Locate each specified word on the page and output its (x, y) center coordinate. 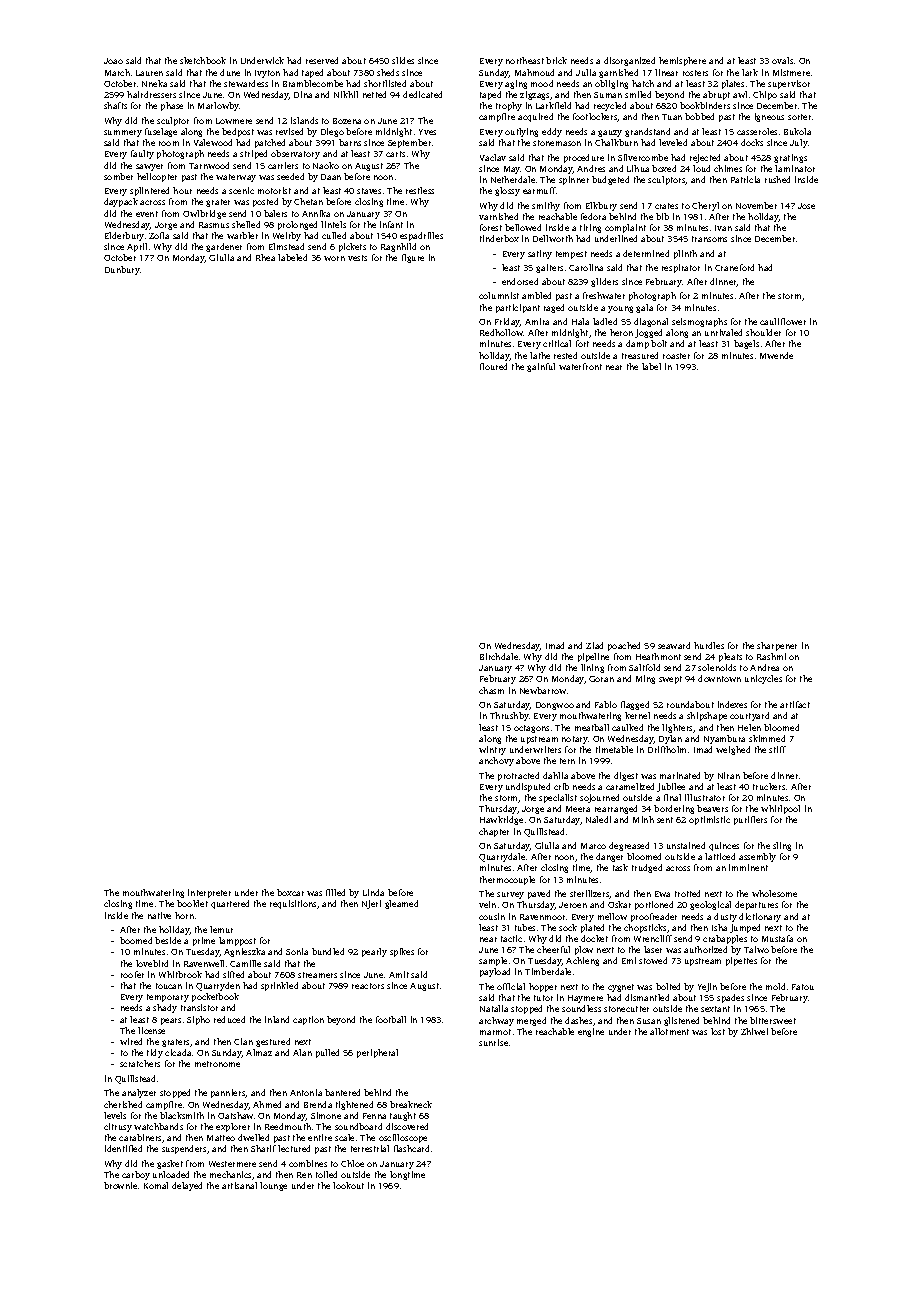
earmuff (539, 190)
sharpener (777, 646)
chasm (491, 690)
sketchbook (203, 60)
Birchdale (499, 656)
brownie (120, 1185)
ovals (782, 60)
